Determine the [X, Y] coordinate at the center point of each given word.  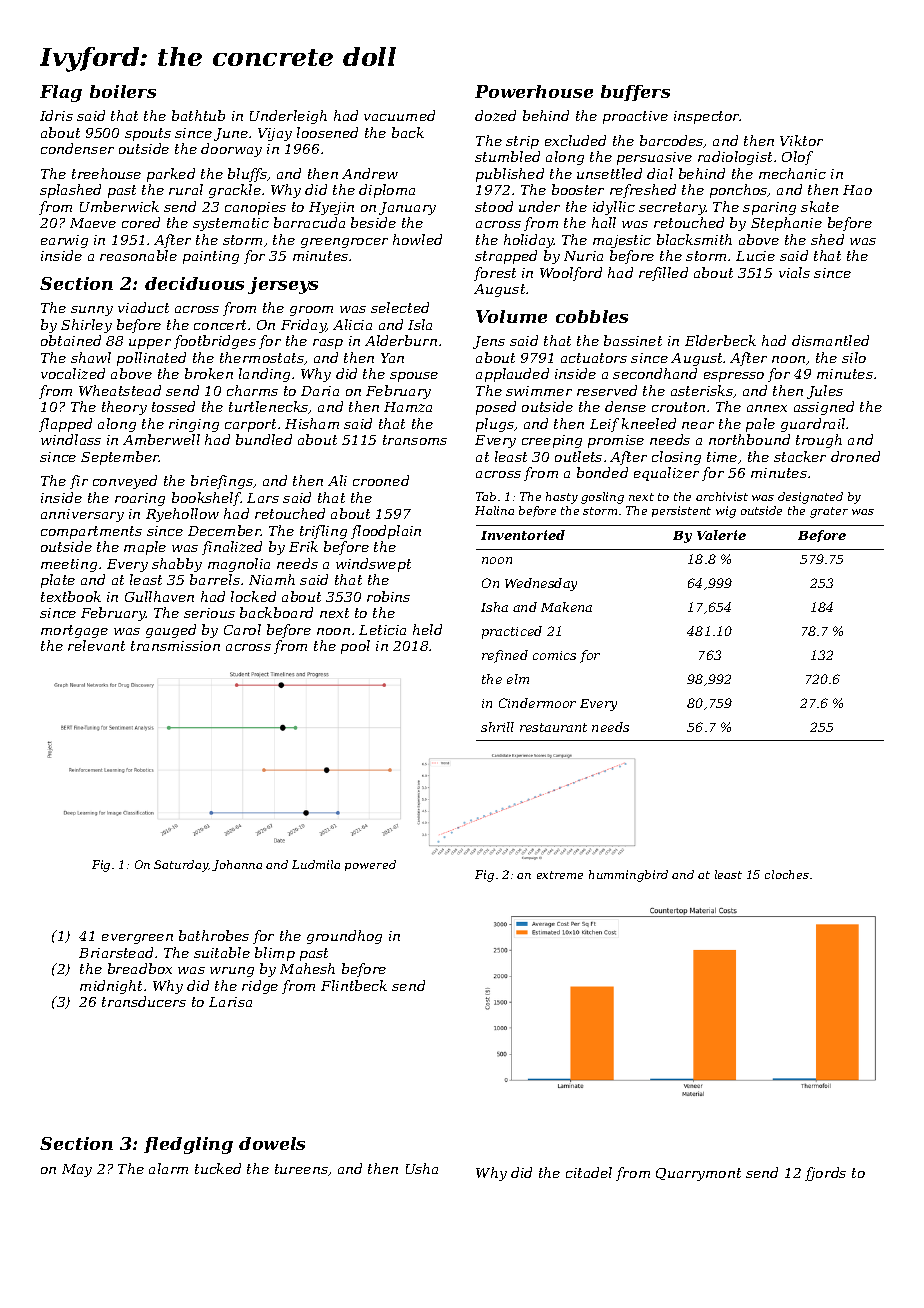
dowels [272, 1143]
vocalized [73, 373]
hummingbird [628, 876]
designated [810, 498]
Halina [494, 510]
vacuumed [399, 115]
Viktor [801, 140]
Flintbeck [354, 985]
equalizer [666, 474]
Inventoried [523, 535]
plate [58, 581]
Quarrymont [698, 1174]
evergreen [137, 939]
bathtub [198, 115]
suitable [222, 952]
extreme [560, 875]
